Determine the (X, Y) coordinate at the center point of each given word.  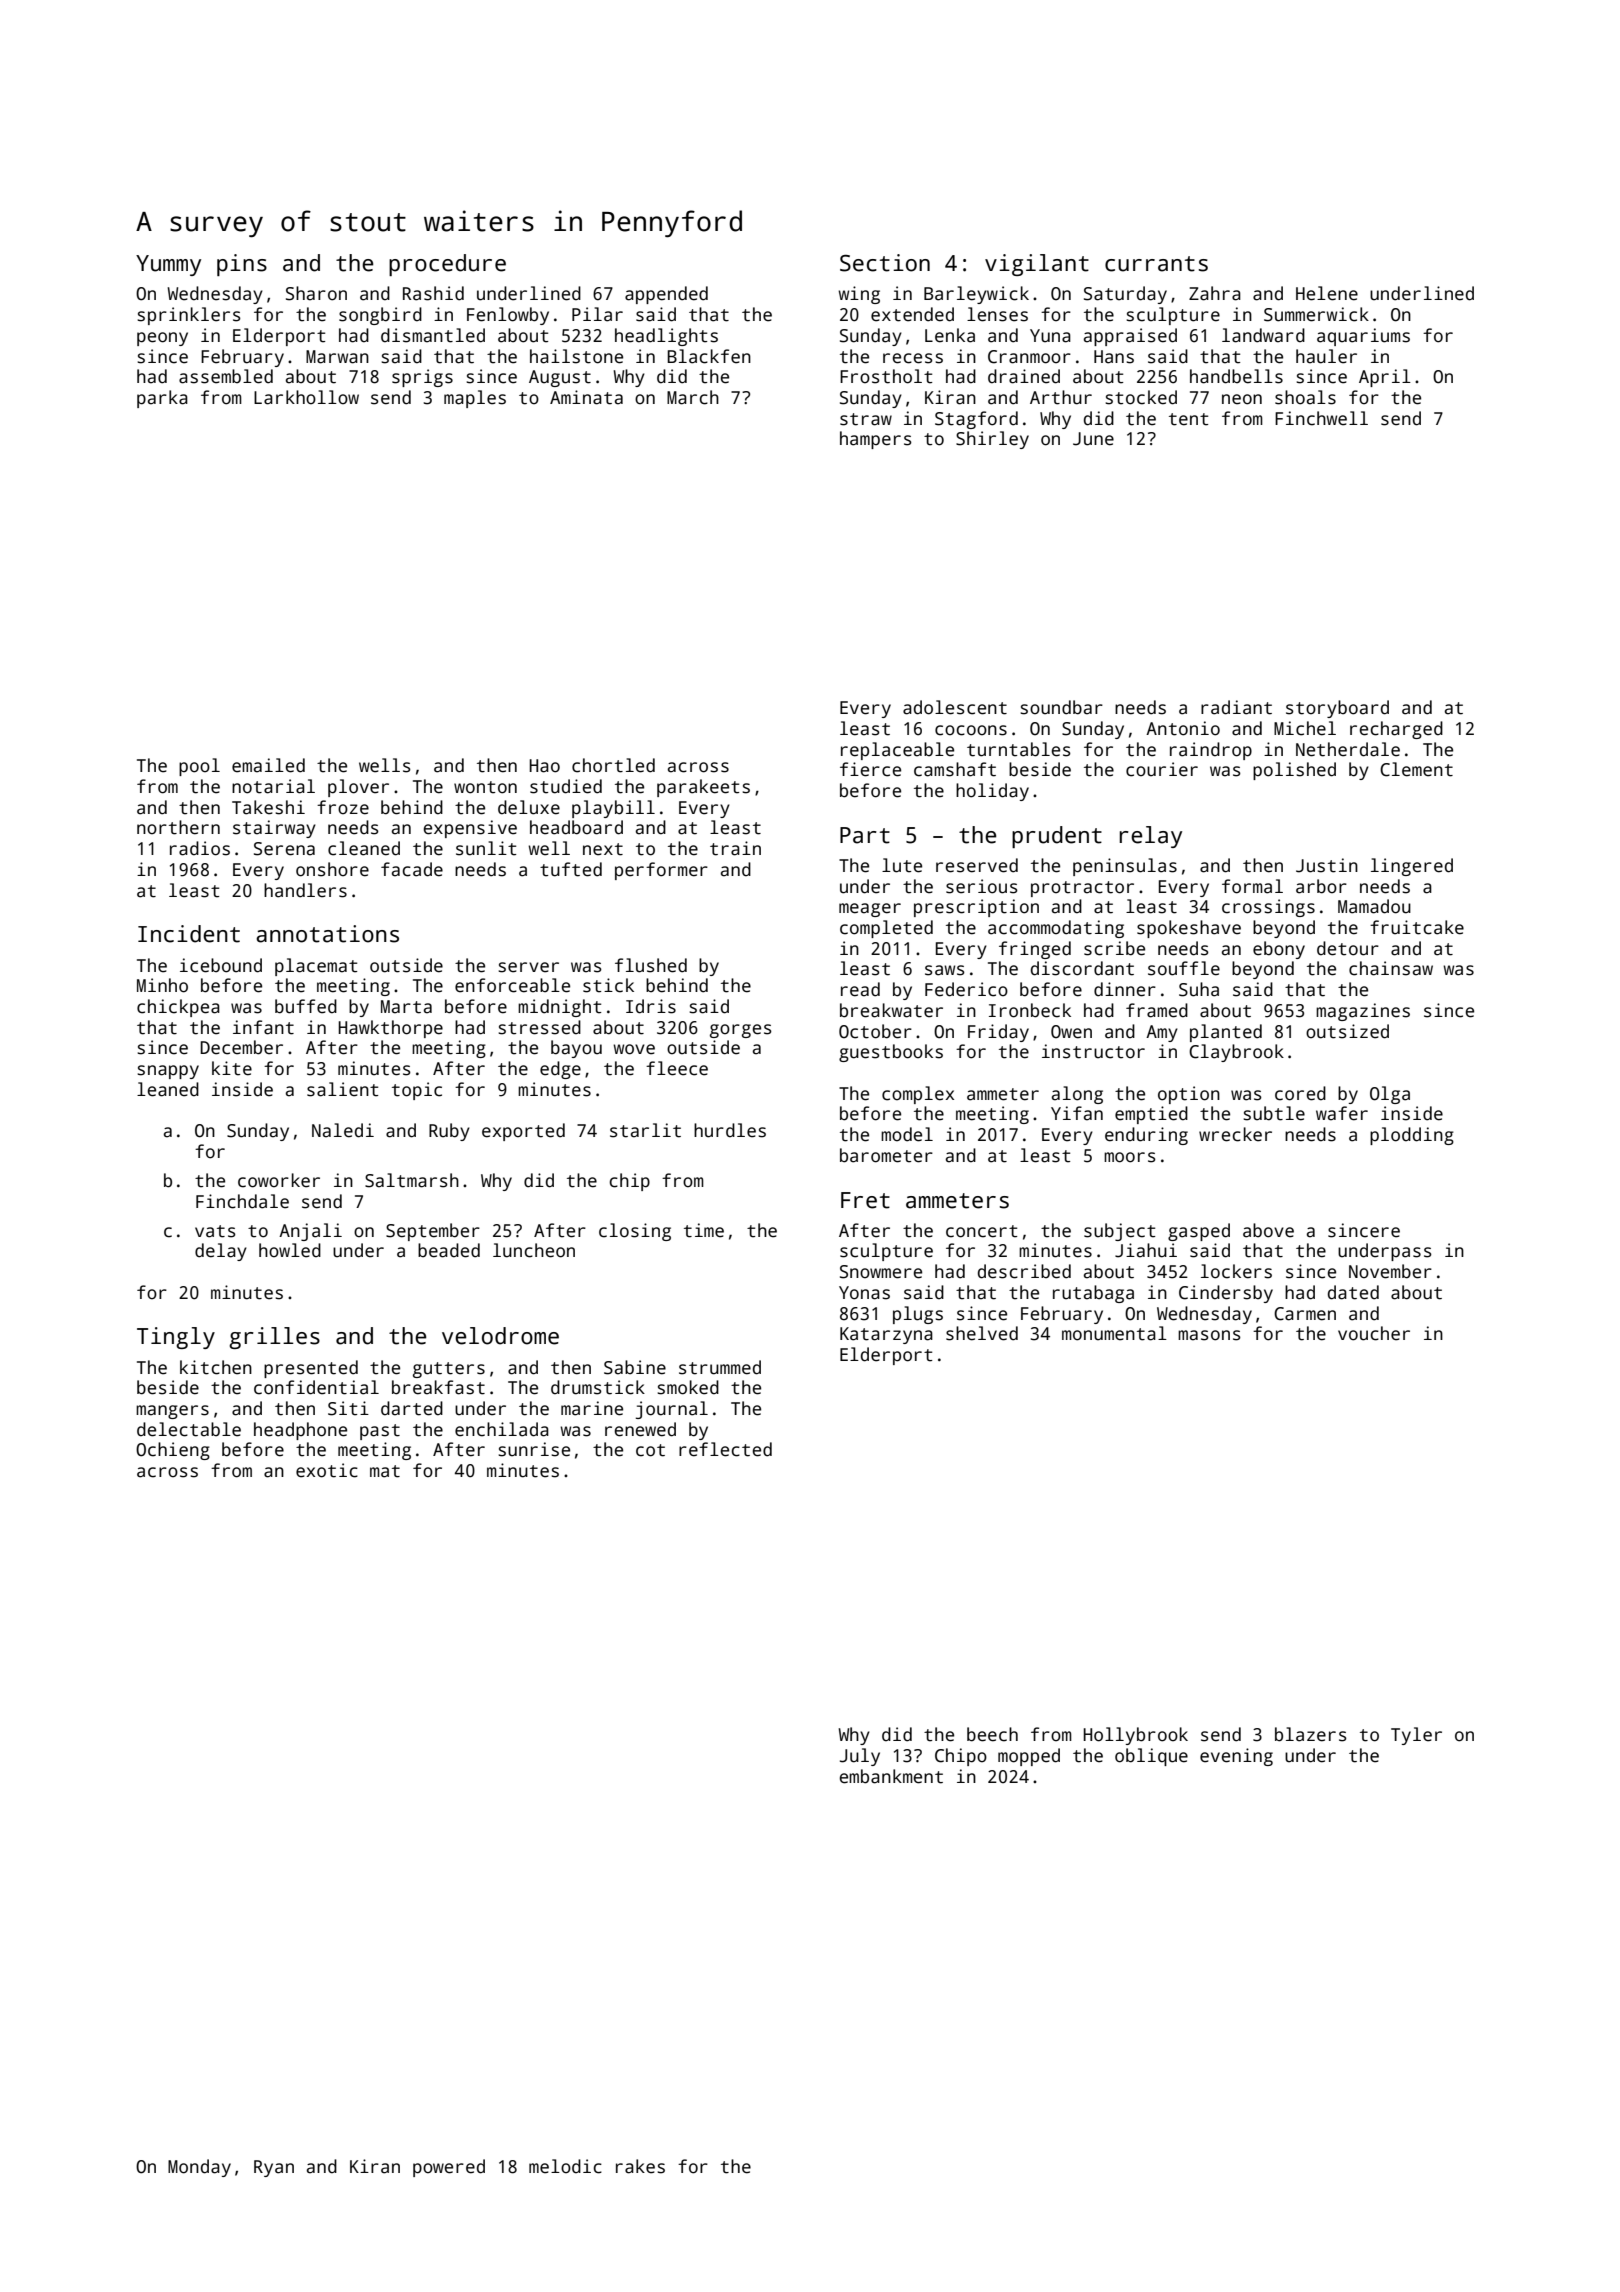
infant (263, 1027)
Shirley (992, 440)
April (1385, 378)
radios (200, 848)
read (860, 989)
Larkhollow (306, 397)
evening (1236, 1757)
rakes (640, 2166)
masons (1209, 1335)
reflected (725, 1449)
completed (886, 929)
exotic (327, 1470)
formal (1252, 886)
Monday (199, 2168)
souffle (1184, 968)
